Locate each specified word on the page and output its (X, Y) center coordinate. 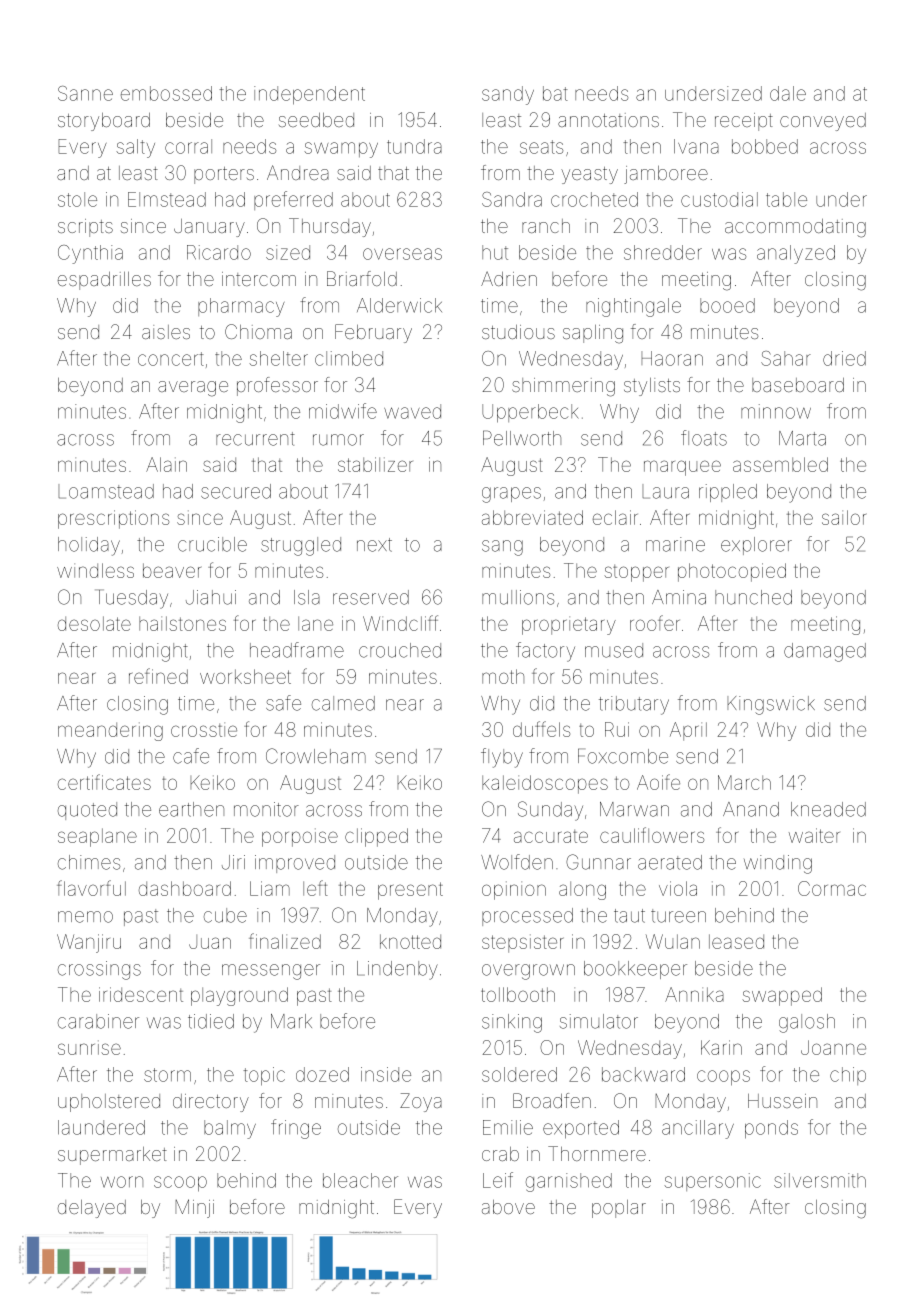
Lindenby (397, 970)
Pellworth (522, 438)
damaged (825, 652)
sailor (844, 517)
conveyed (823, 122)
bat (555, 93)
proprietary (569, 625)
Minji (194, 1208)
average (193, 389)
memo (85, 917)
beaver (172, 570)
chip (848, 1076)
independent (309, 95)
